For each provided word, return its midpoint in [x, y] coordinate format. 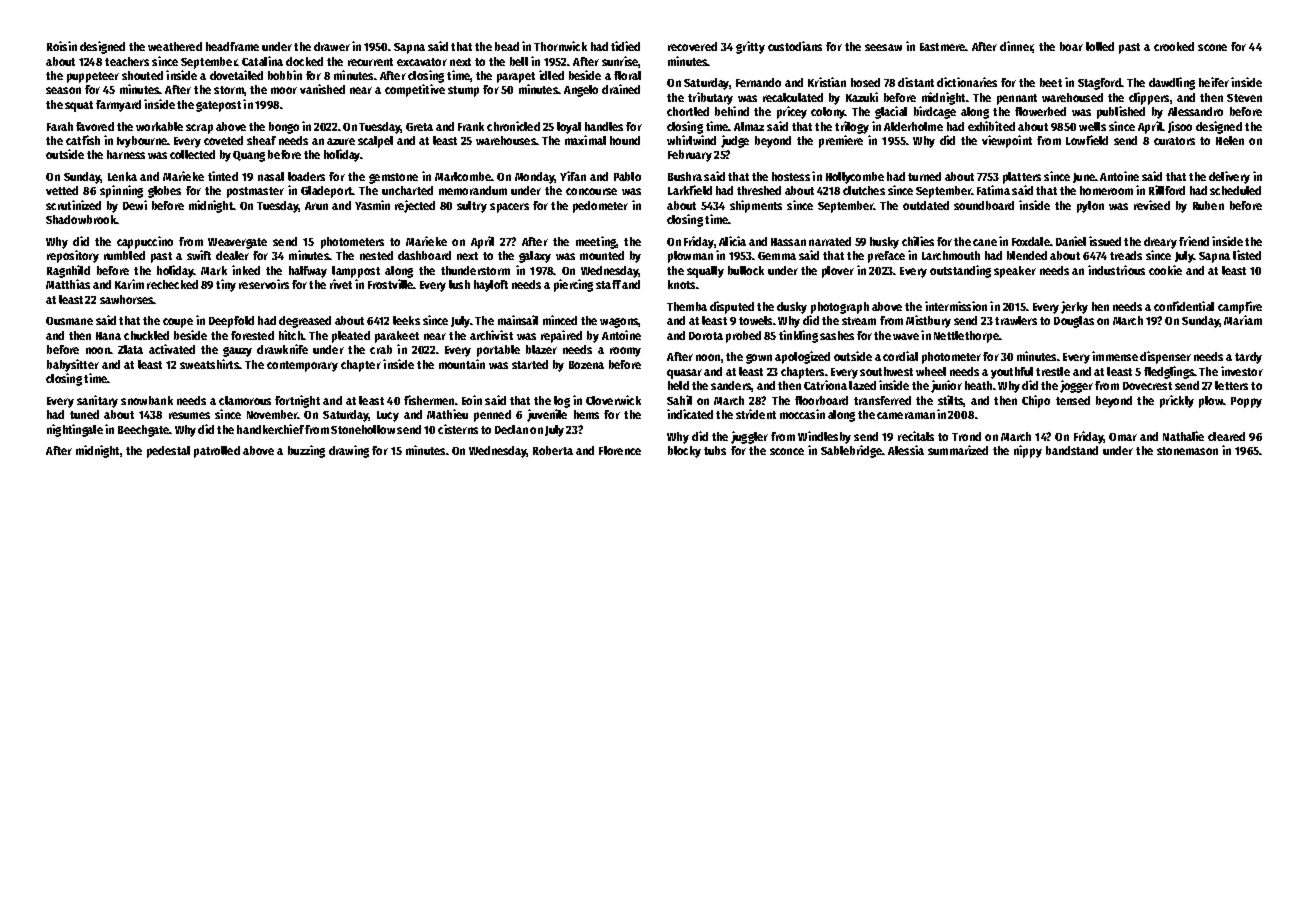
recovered [692, 46]
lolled [1100, 46]
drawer [332, 46]
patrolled [217, 452]
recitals [916, 436]
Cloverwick [613, 400]
